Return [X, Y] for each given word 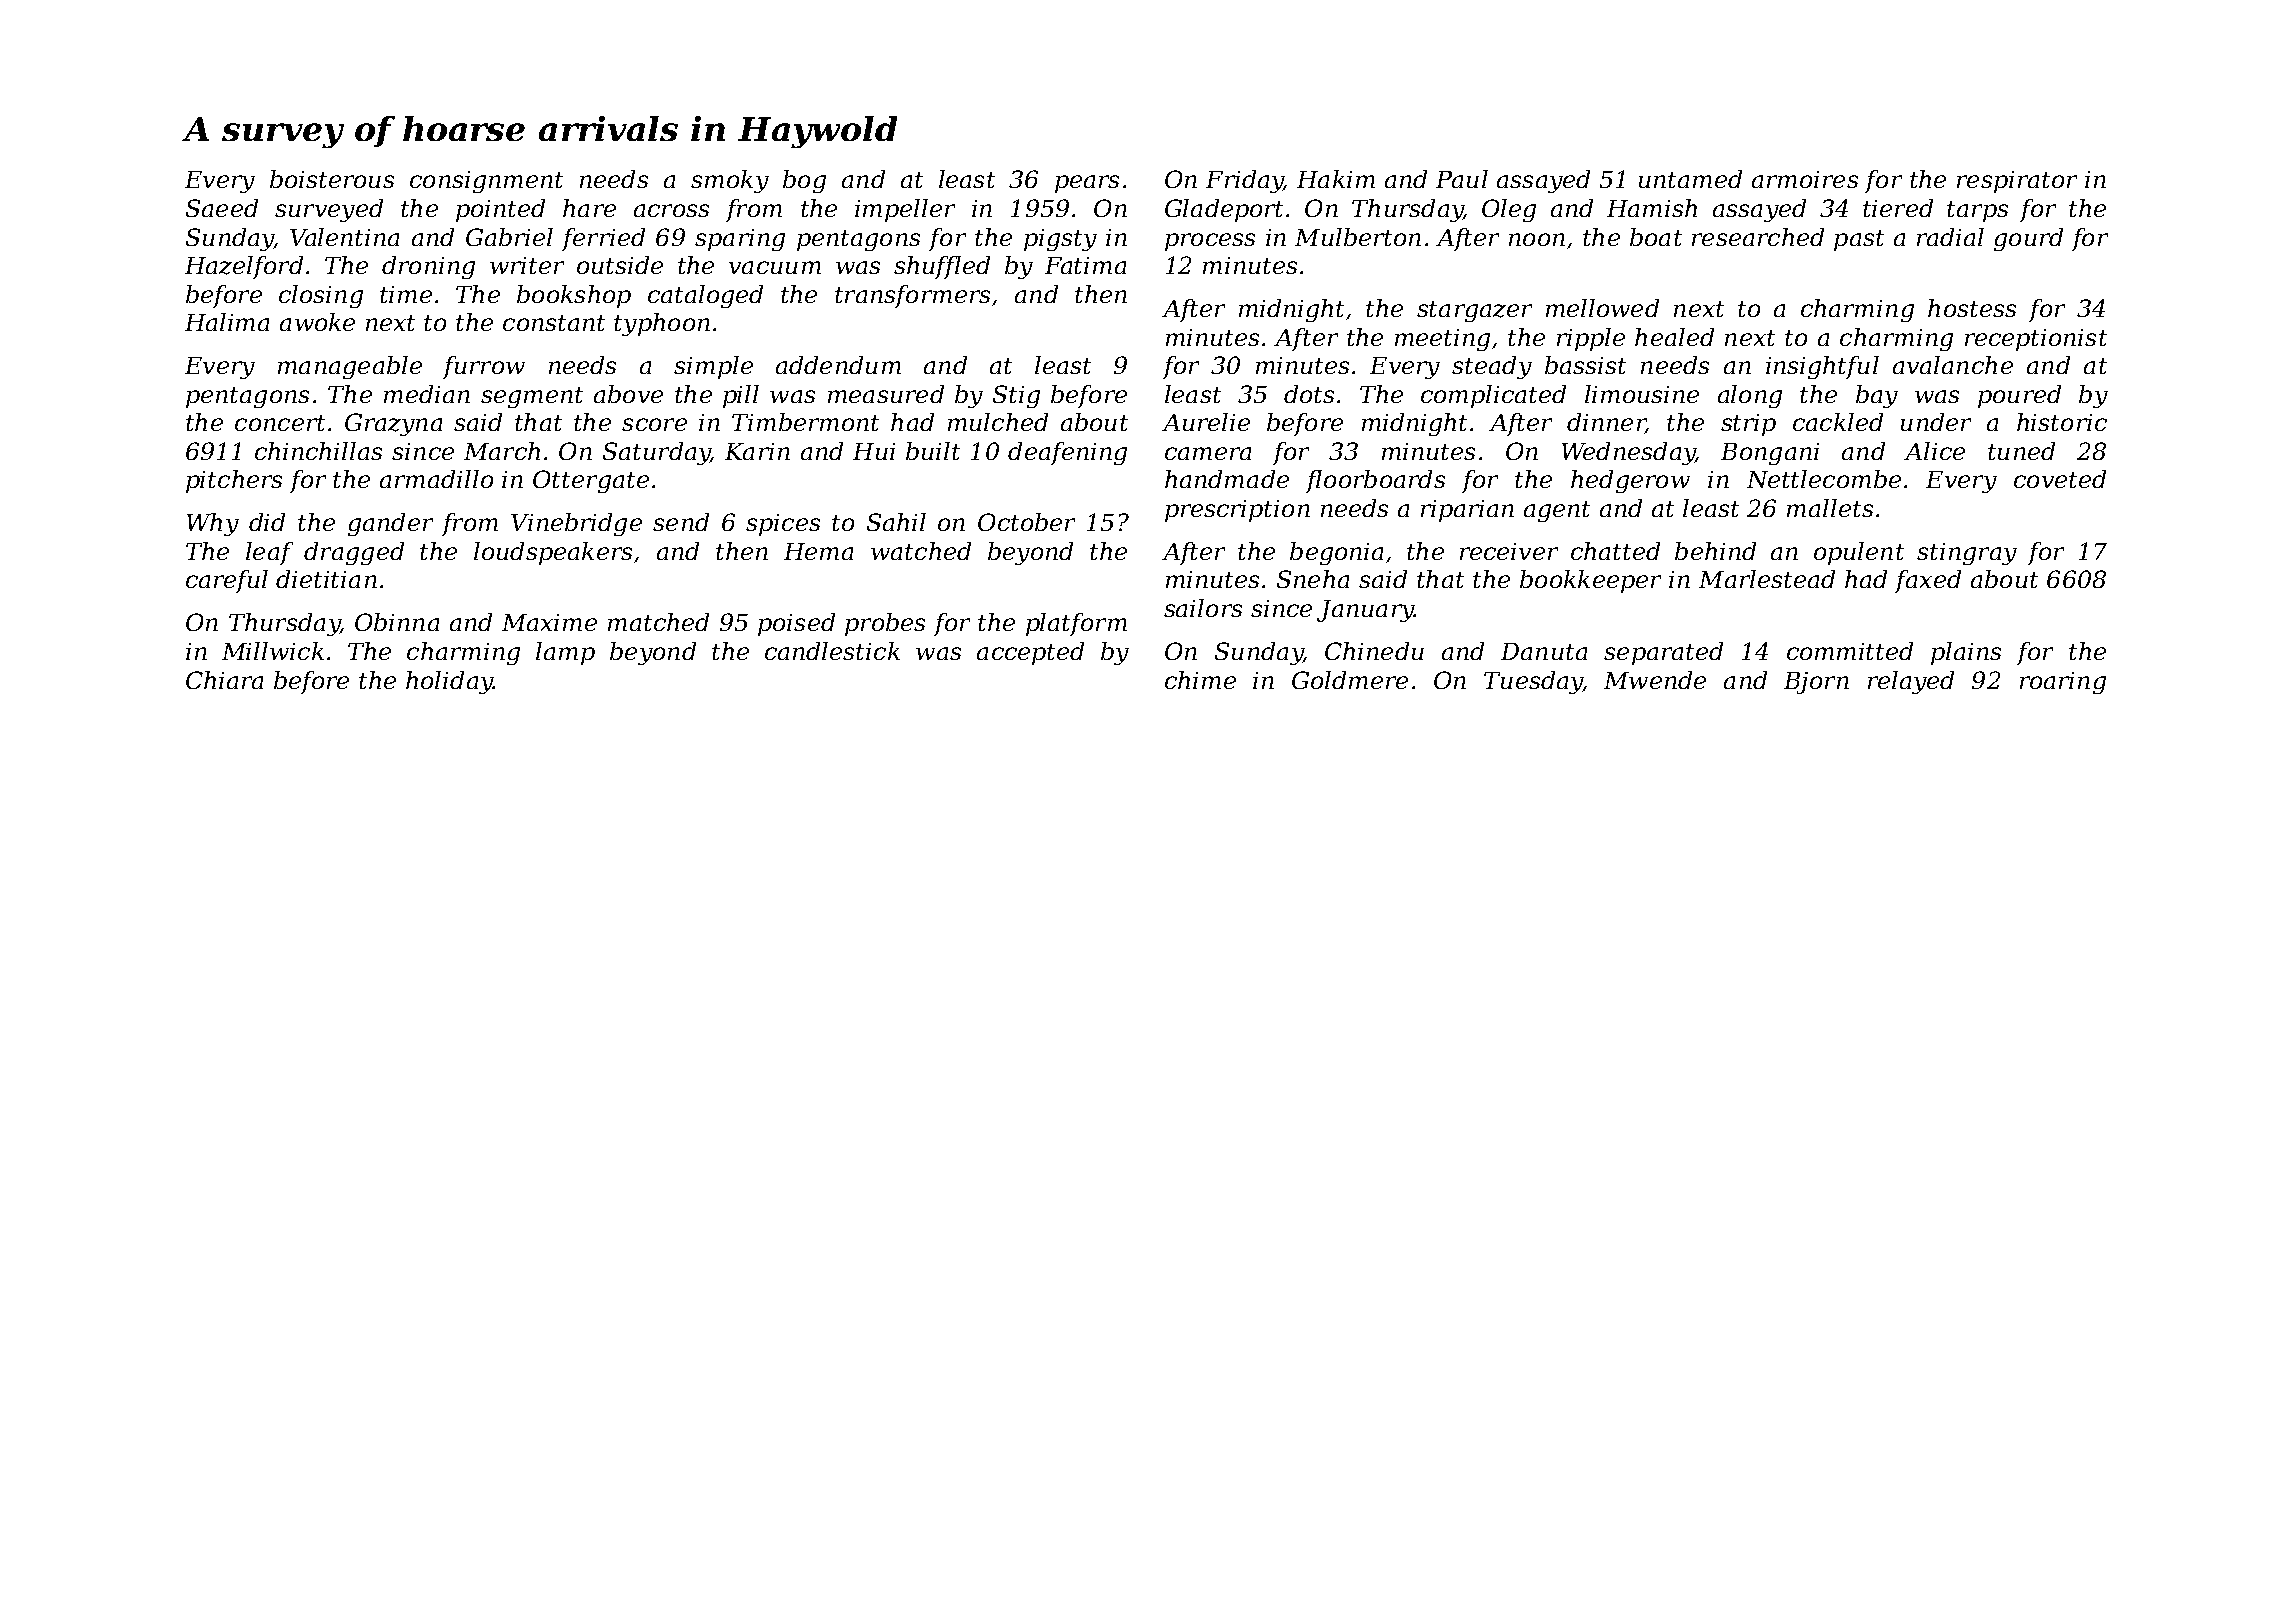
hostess [1972, 308]
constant [554, 323]
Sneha [1313, 579]
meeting [1442, 340]
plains [1966, 653]
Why [213, 524]
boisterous [332, 179]
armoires [1805, 179]
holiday [449, 682]
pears [1087, 184]
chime [1200, 680]
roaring [2063, 683]
